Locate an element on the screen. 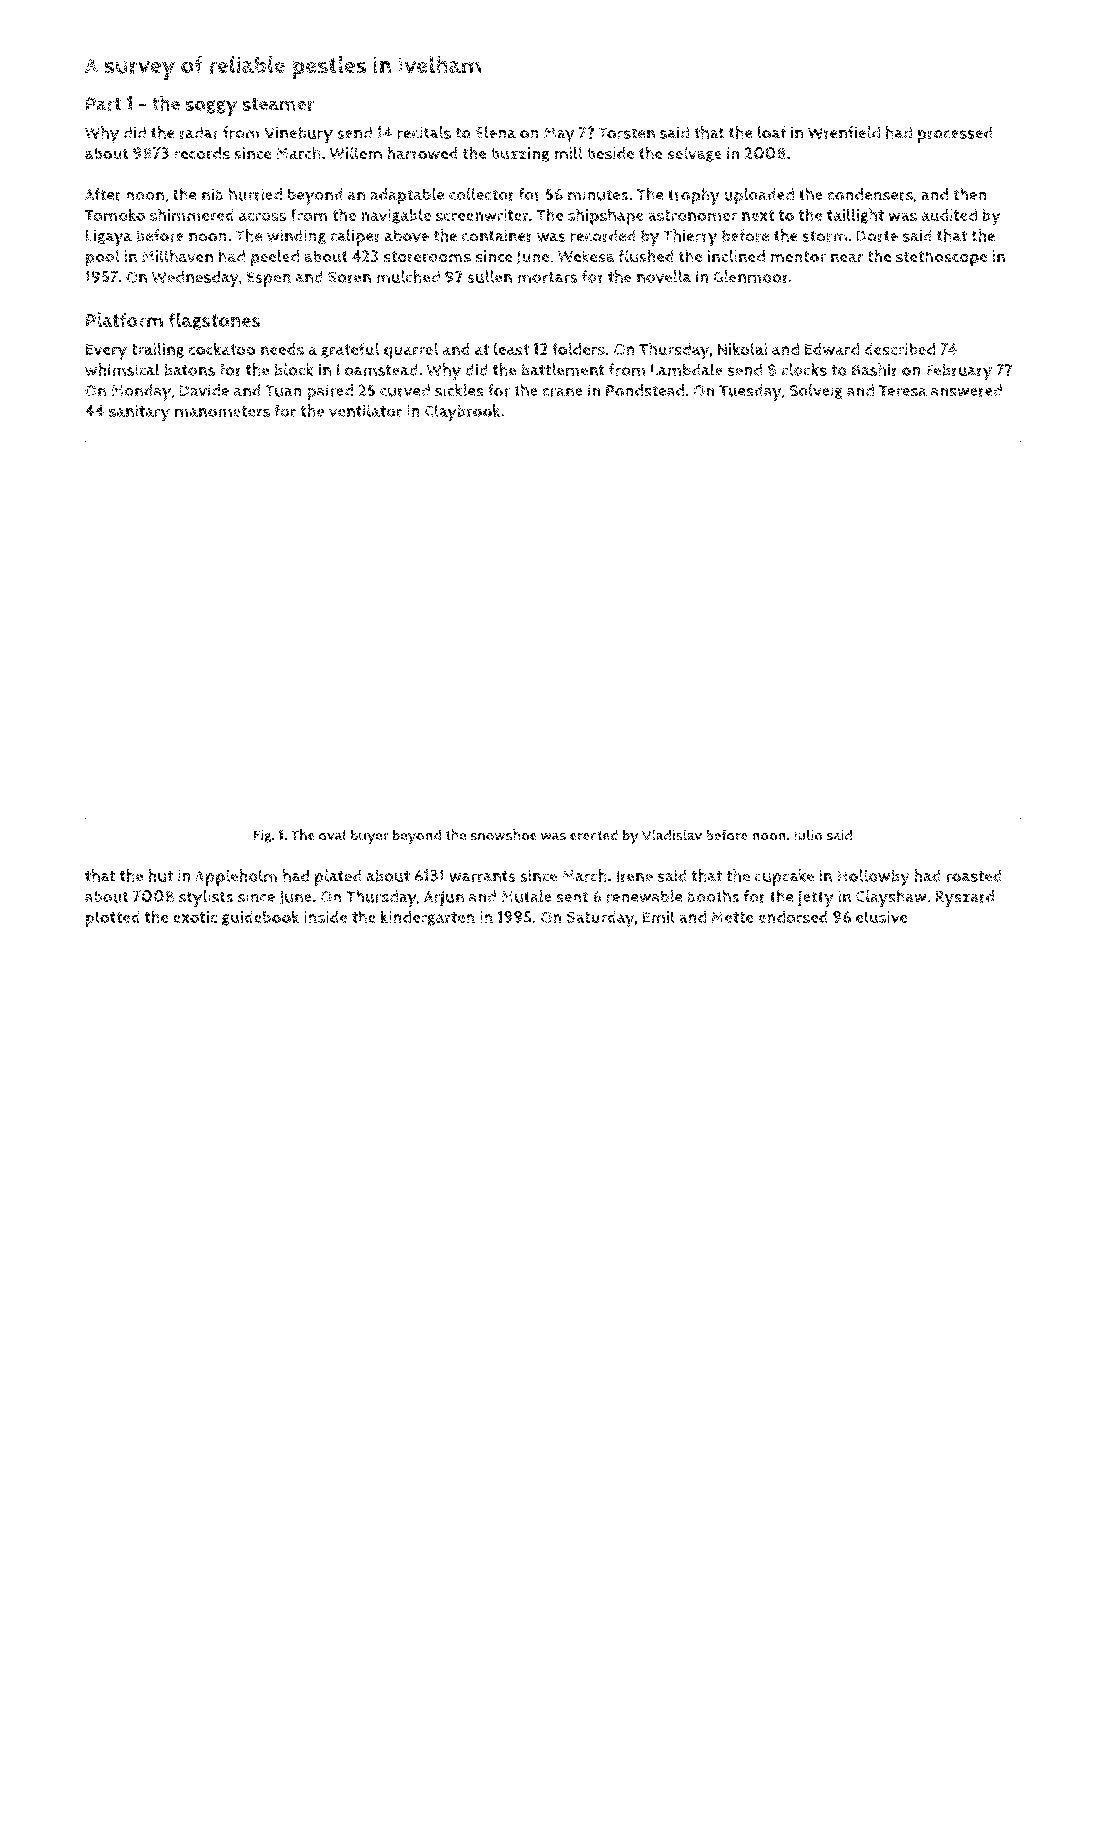 The width and height of the screenshot is (1106, 1821). Teresa is located at coordinates (903, 391).
